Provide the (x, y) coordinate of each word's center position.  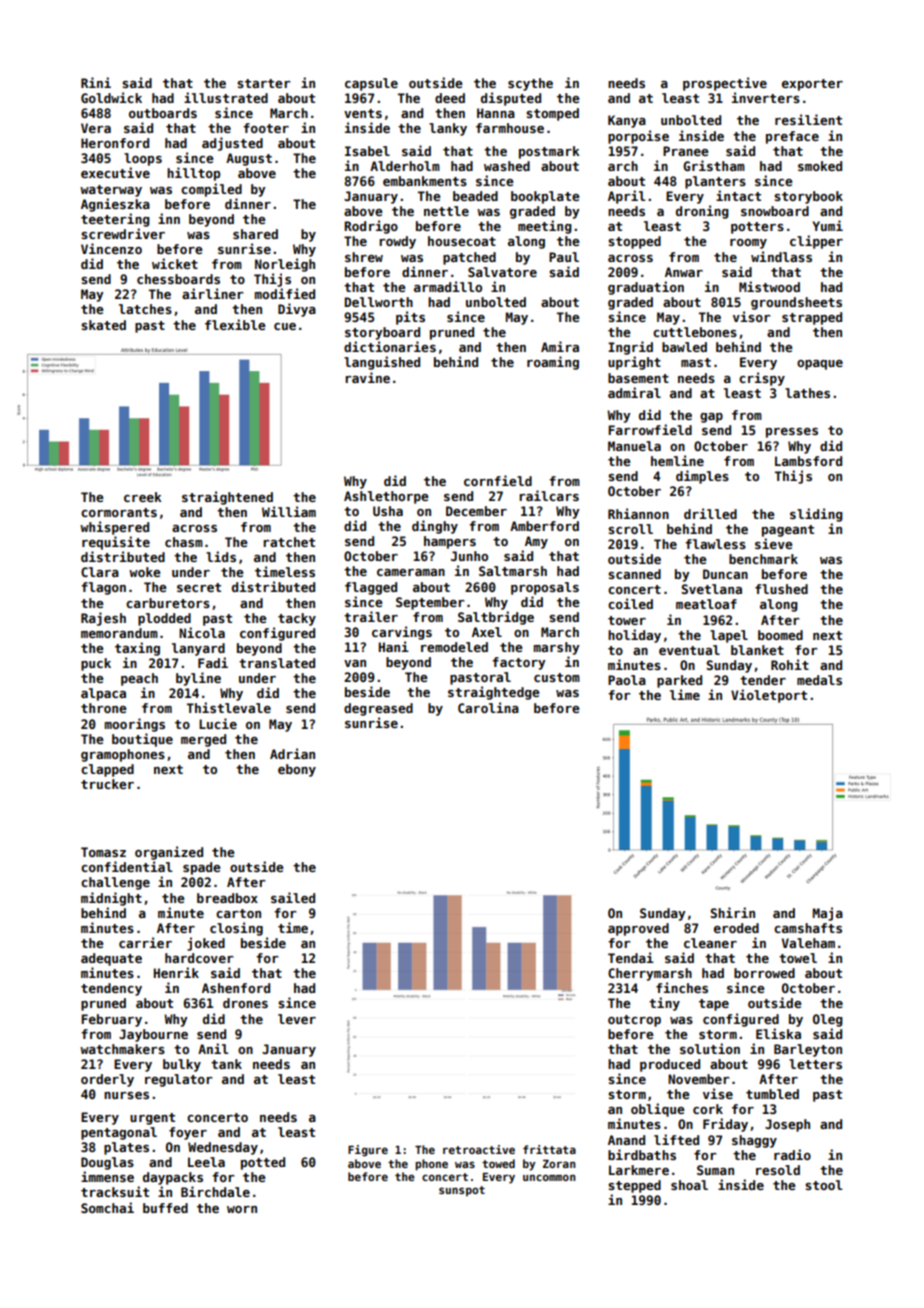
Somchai (107, 1207)
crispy (762, 379)
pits (410, 318)
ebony (297, 770)
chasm (184, 542)
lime (685, 694)
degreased (378, 709)
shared (255, 234)
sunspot (462, 1191)
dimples (702, 477)
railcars (549, 495)
